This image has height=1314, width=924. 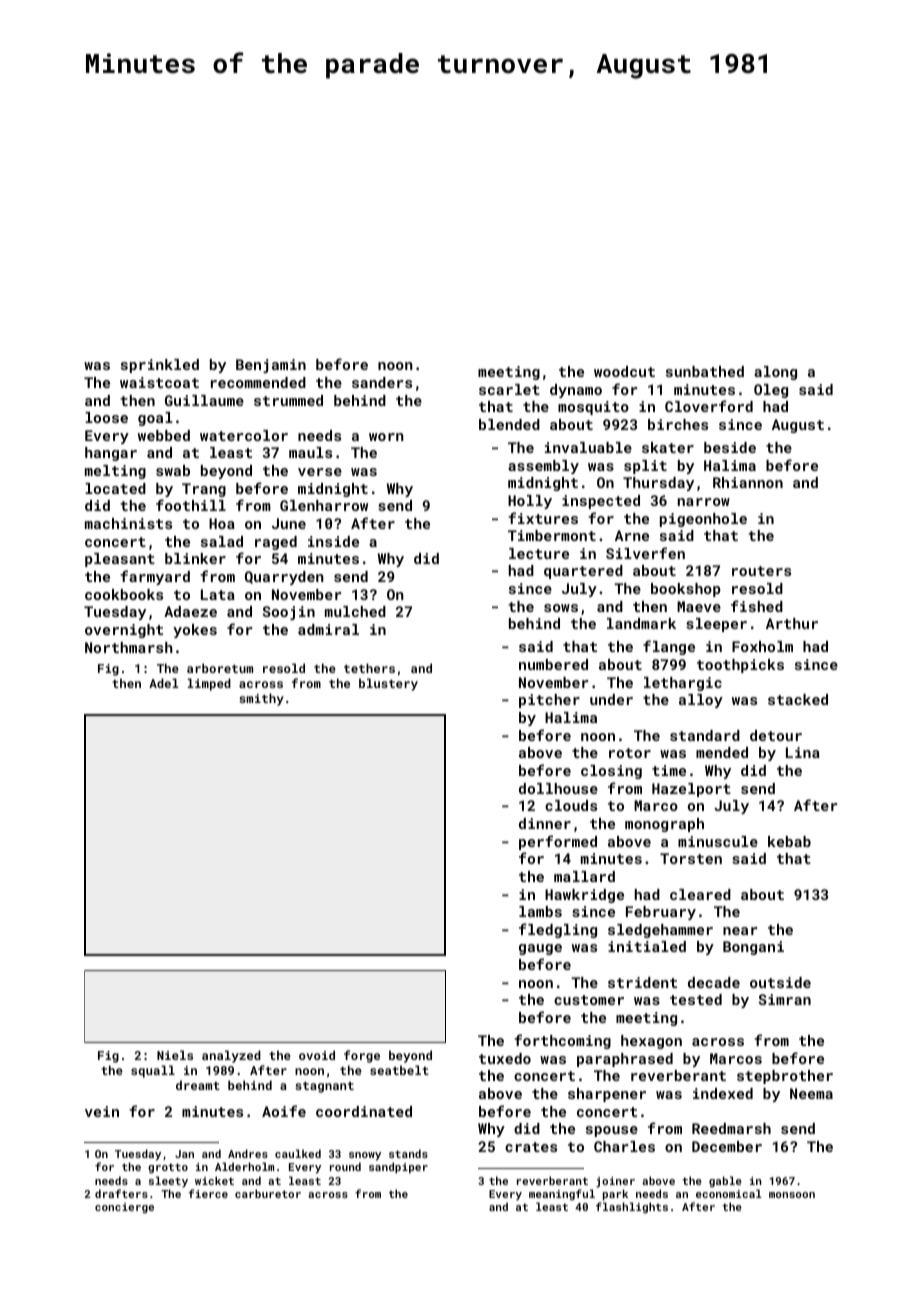 I want to click on Simran, so click(x=785, y=999).
